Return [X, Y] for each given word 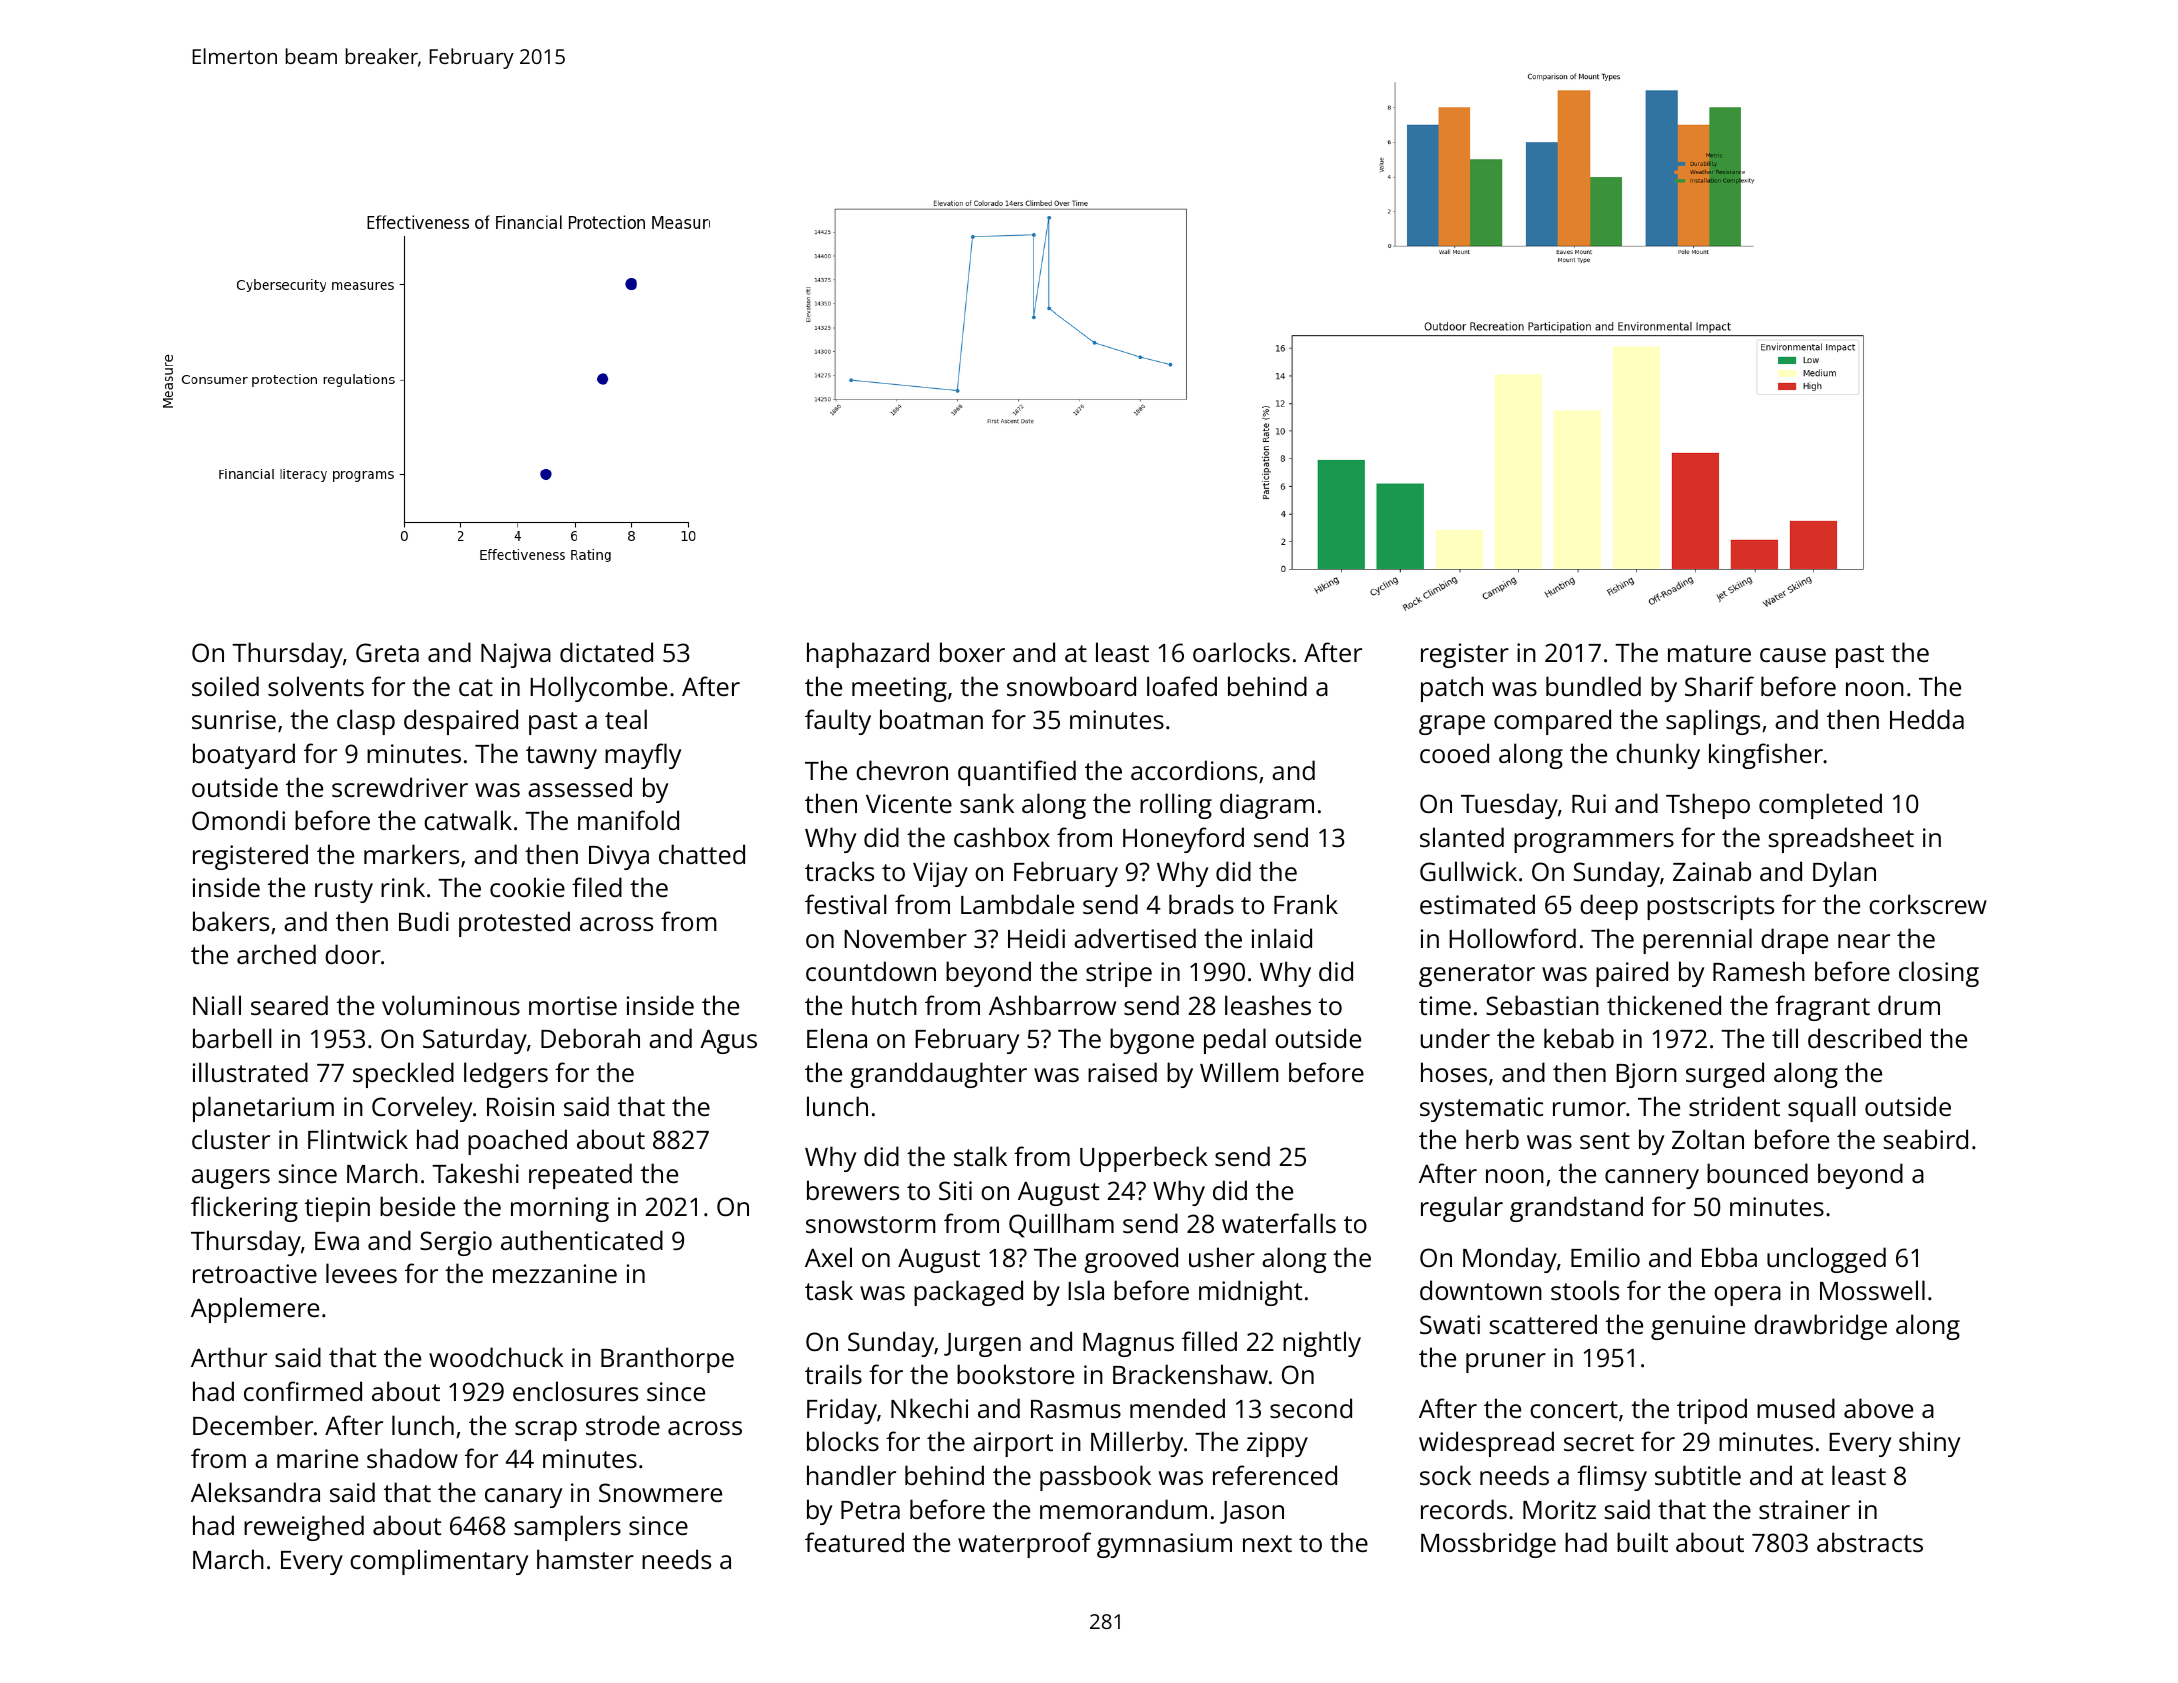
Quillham [1061, 1225]
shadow [412, 1458]
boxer [972, 652]
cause [1793, 655]
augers [231, 1179]
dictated [606, 652]
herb [1492, 1139]
